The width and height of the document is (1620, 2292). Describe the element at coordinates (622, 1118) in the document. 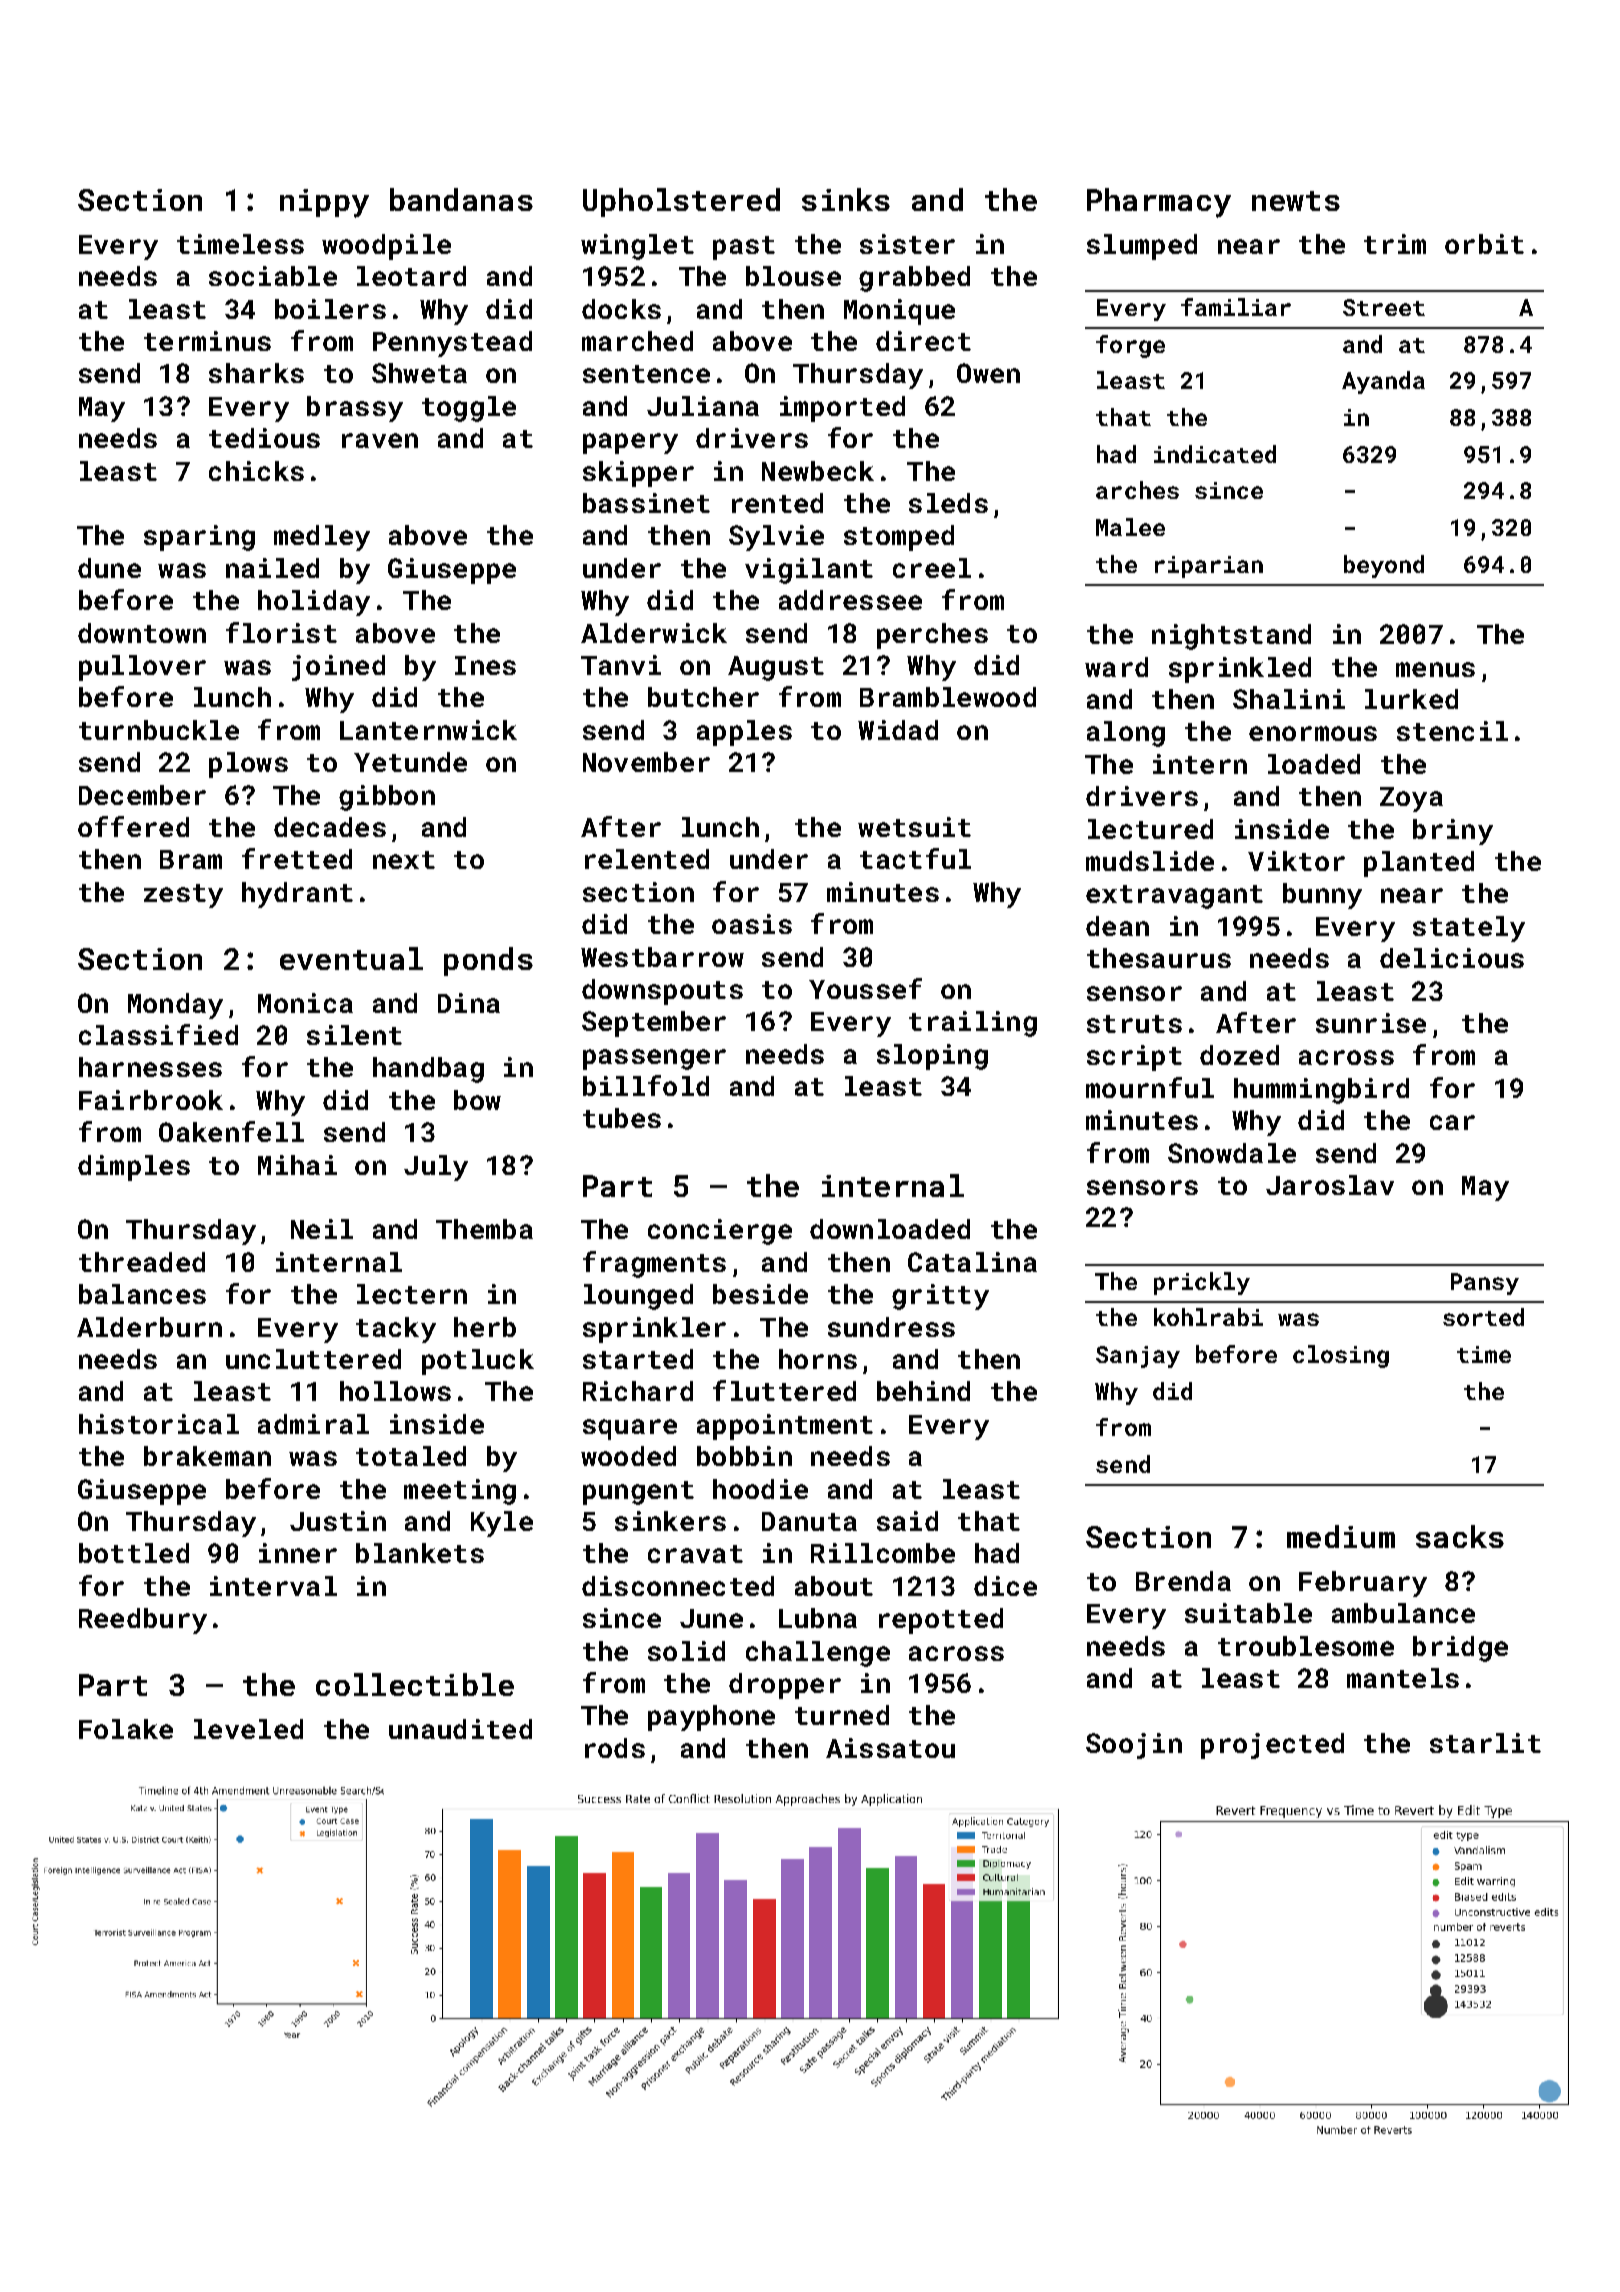

I see `tubes` at that location.
